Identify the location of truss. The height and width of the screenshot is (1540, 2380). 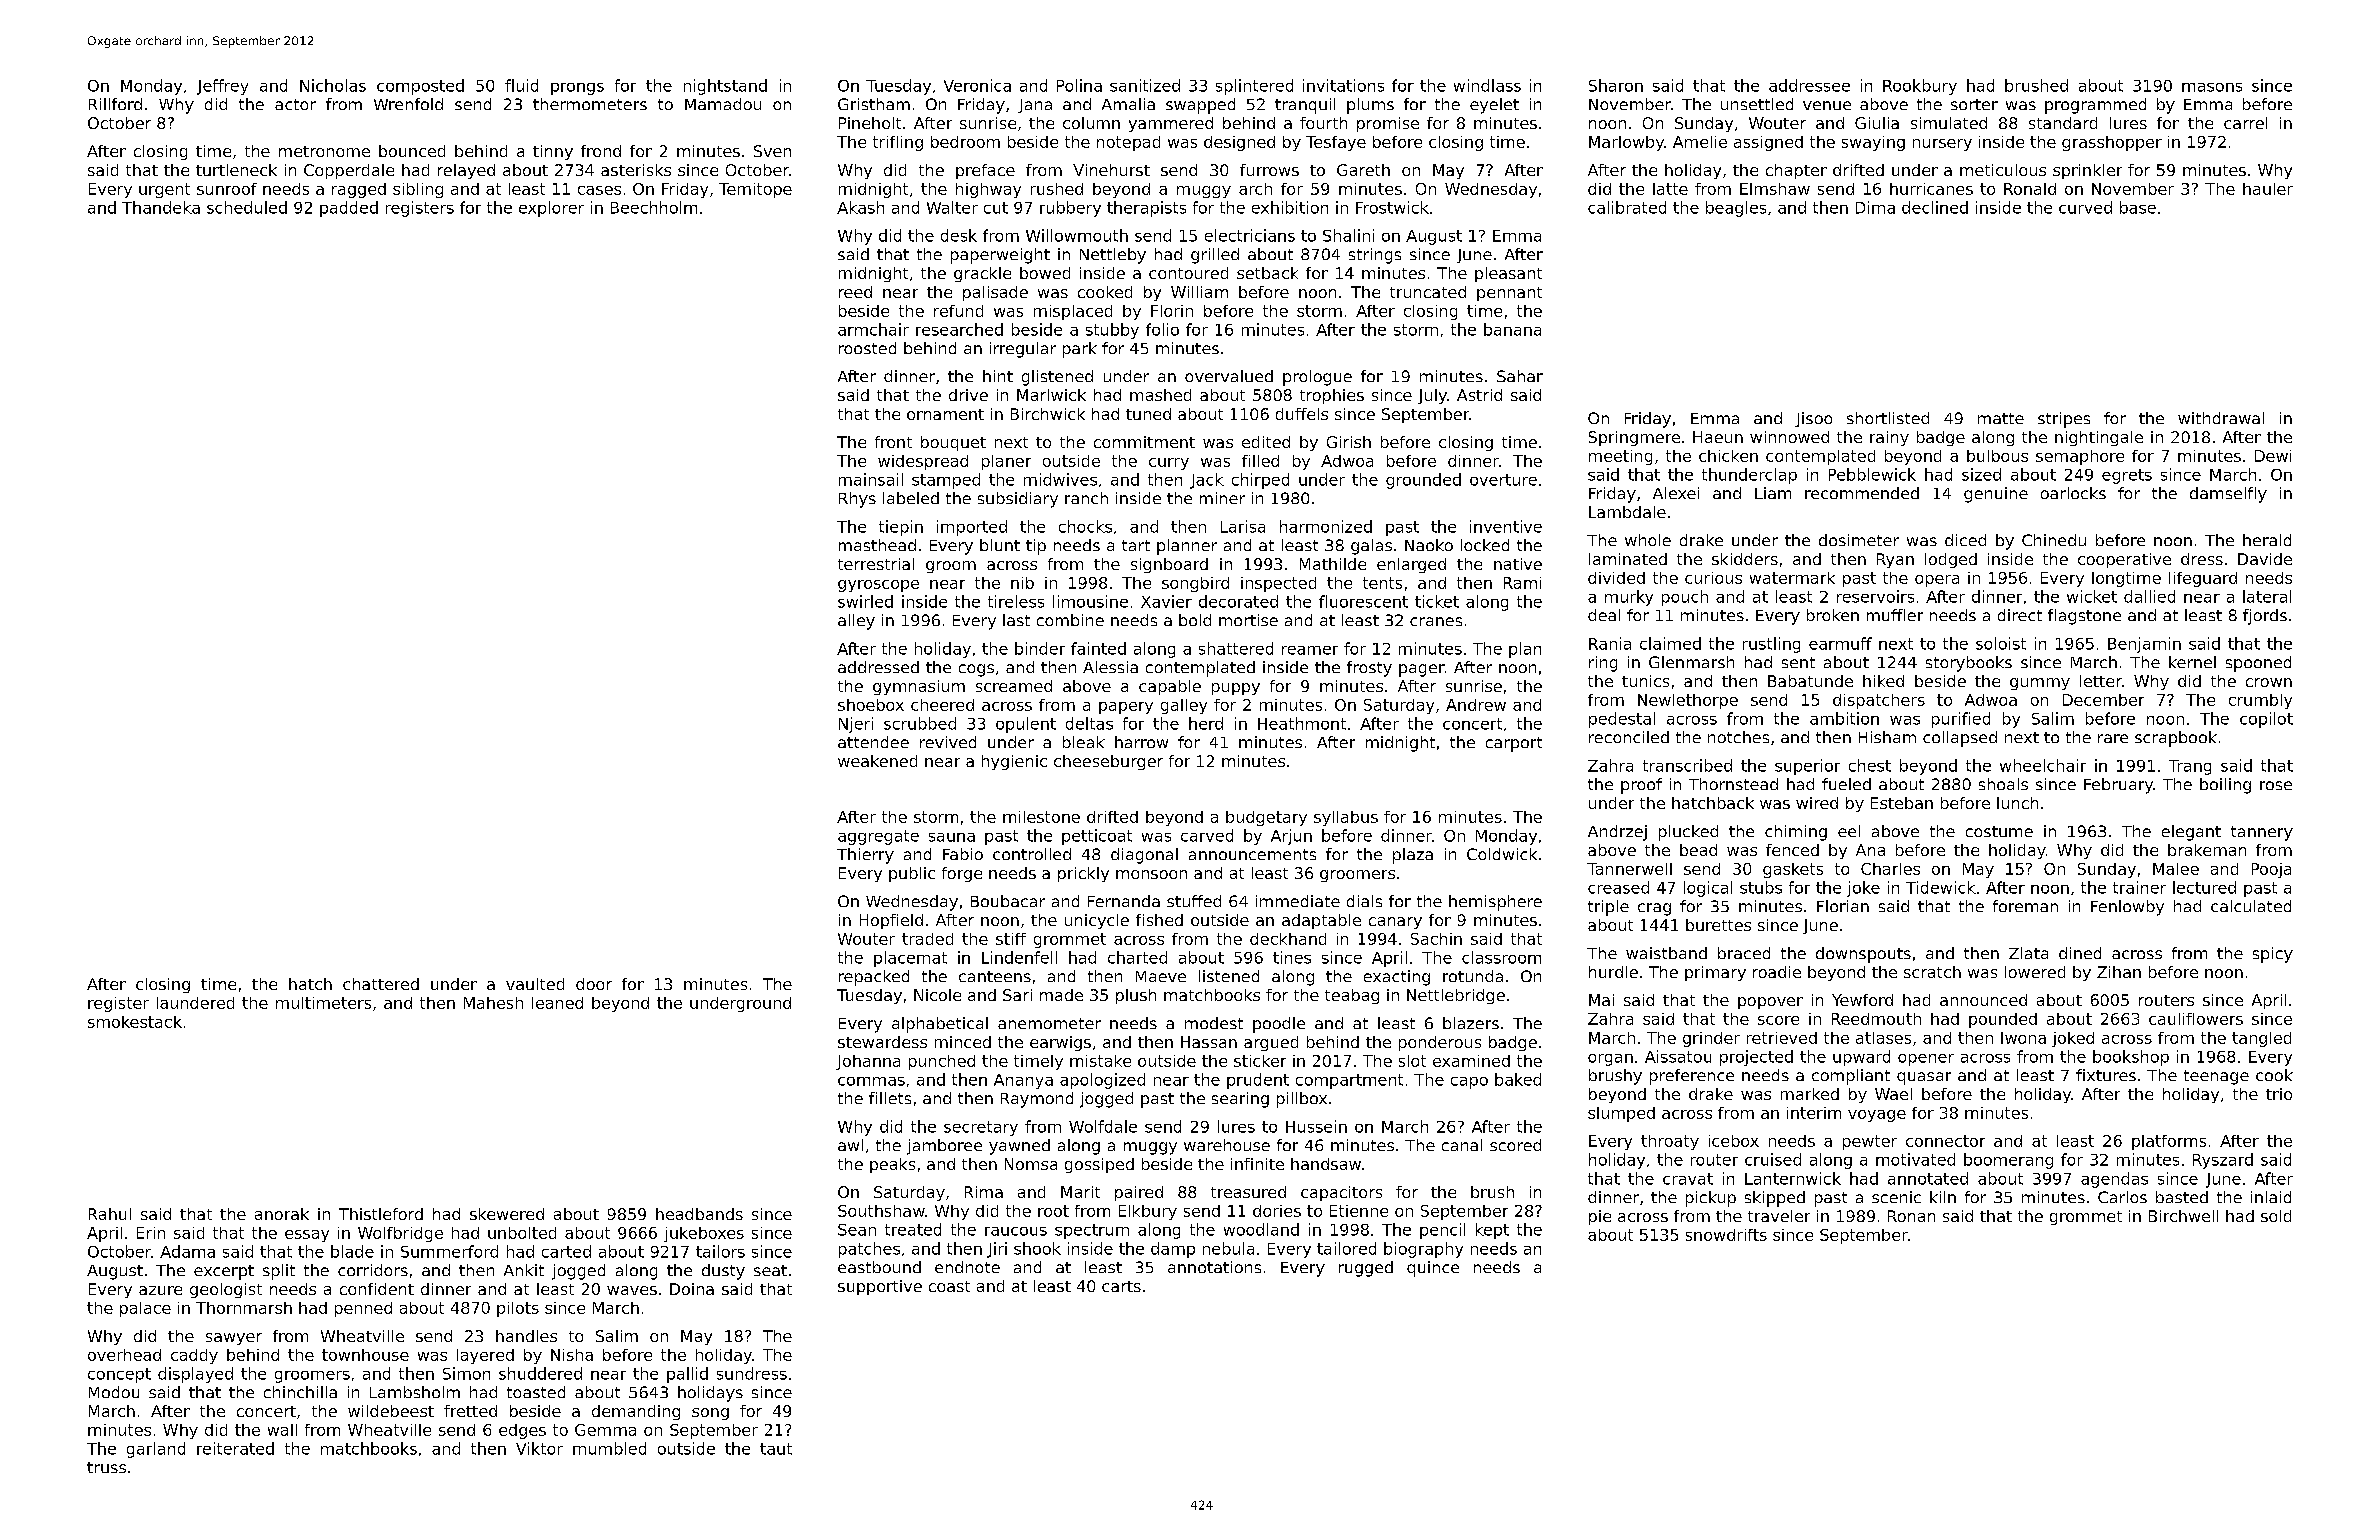
(106, 1467).
